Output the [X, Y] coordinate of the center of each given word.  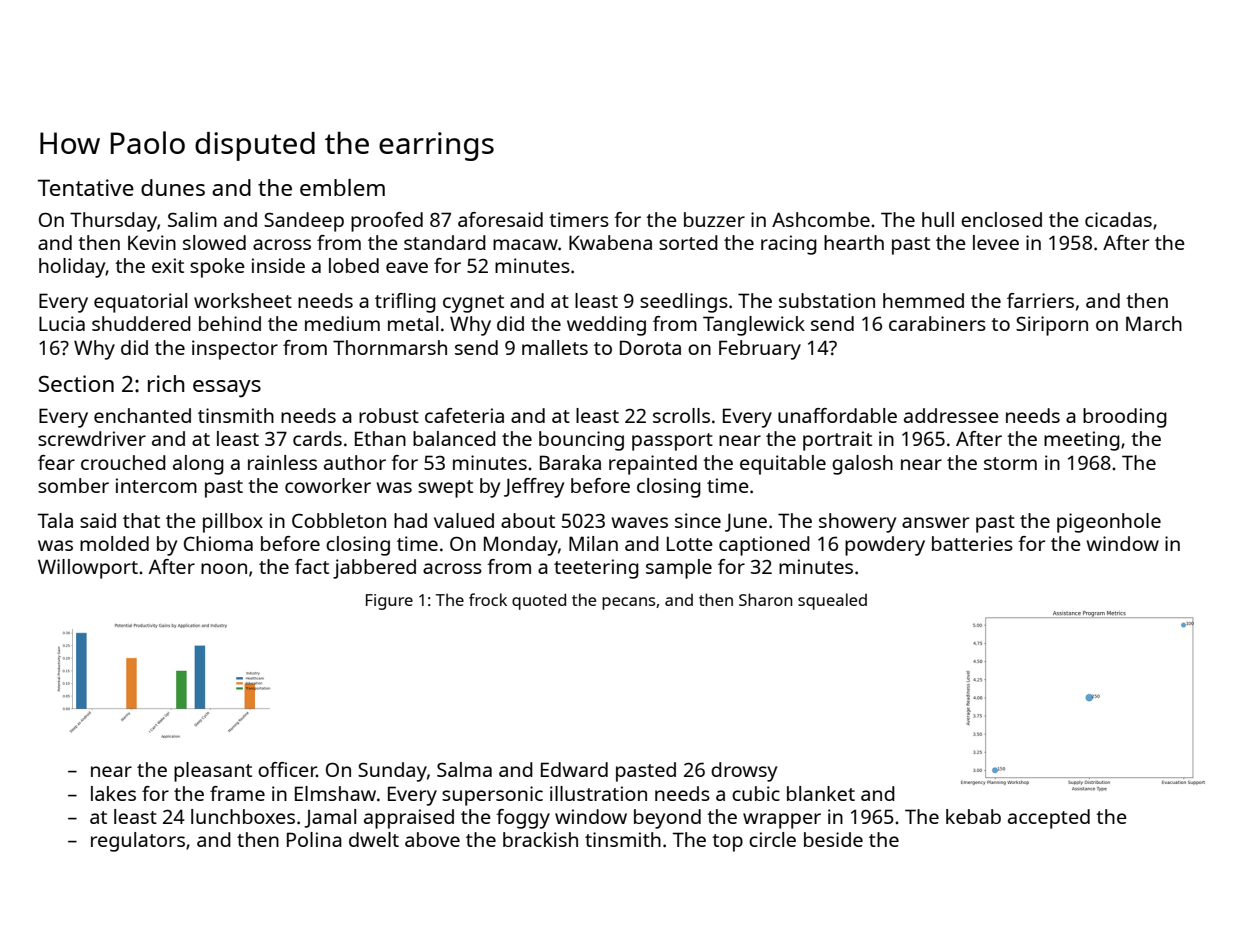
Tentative [86, 187]
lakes [113, 793]
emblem [342, 187]
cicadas [1118, 219]
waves [639, 522]
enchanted [142, 415]
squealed [832, 601]
